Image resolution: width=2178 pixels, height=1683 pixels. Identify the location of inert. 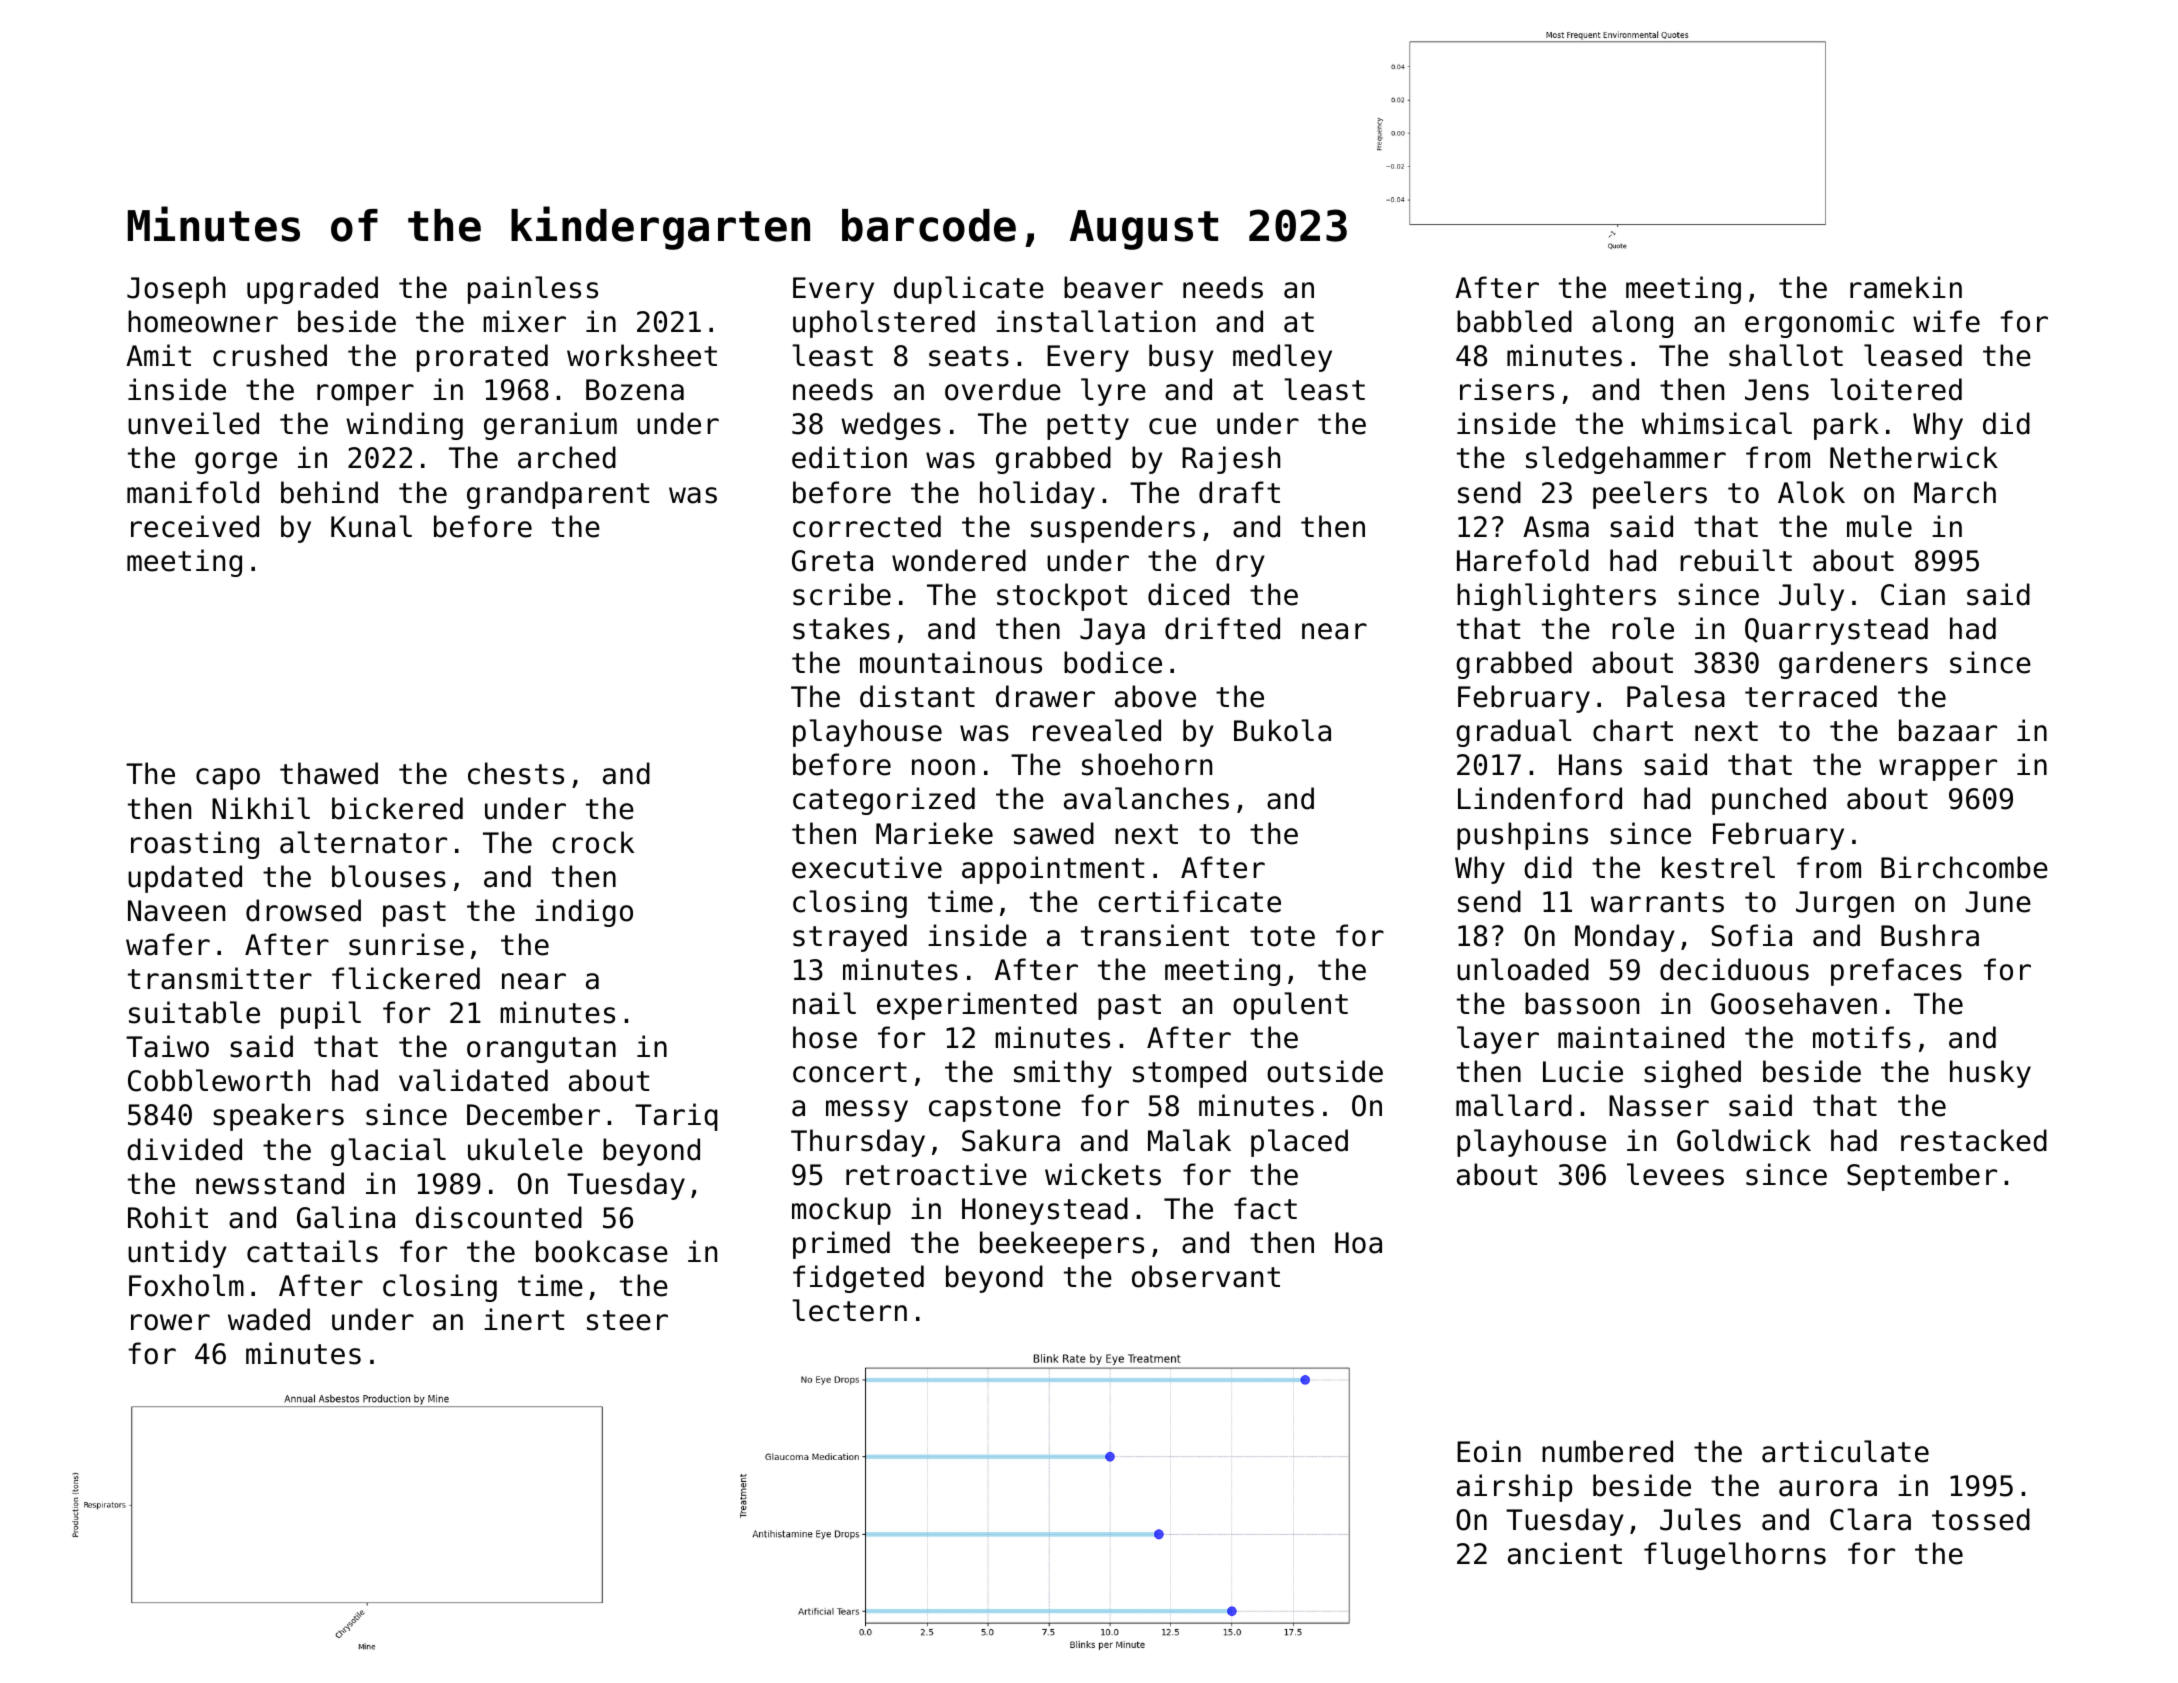
(524, 1319).
